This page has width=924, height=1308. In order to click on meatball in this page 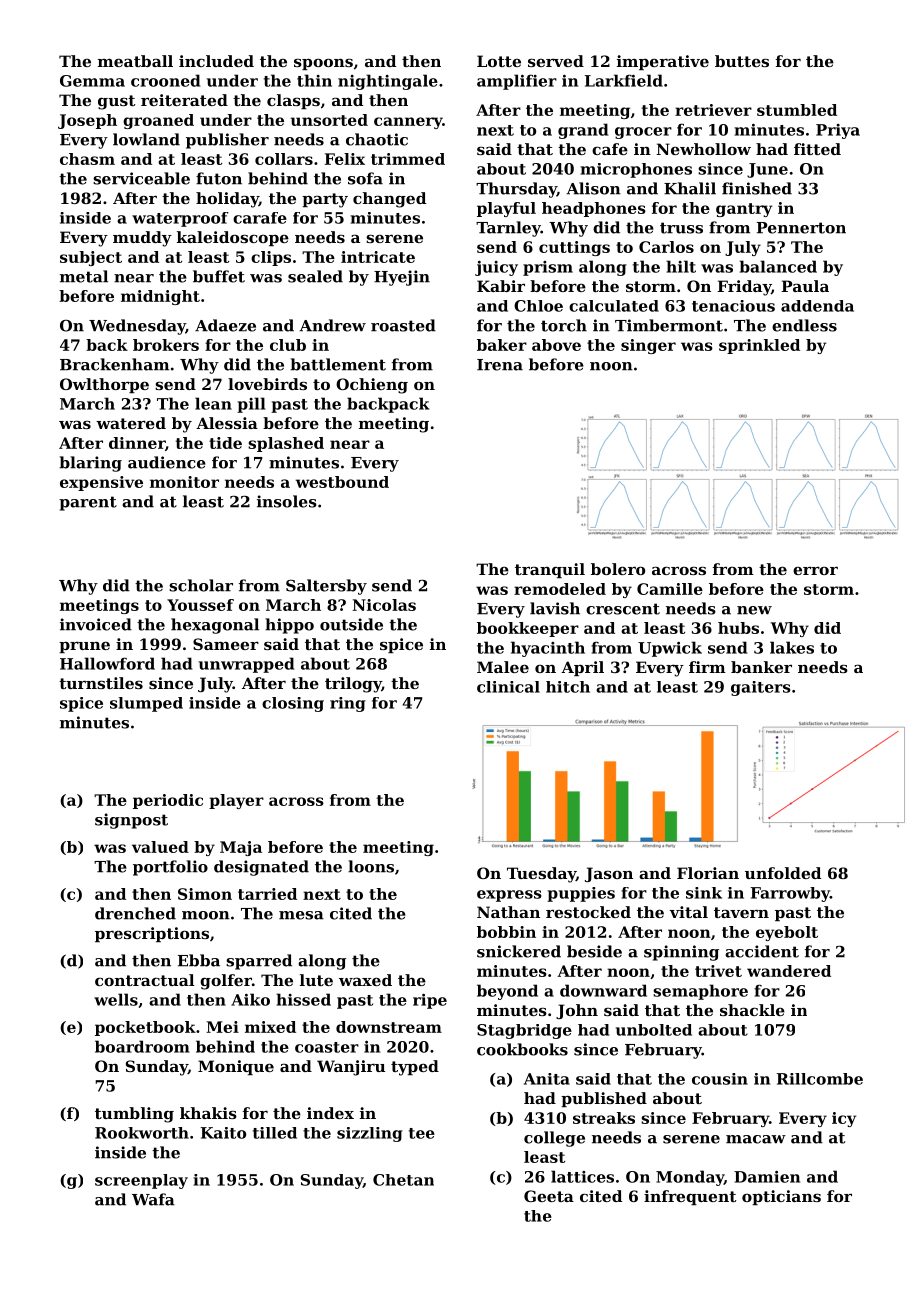, I will do `click(135, 61)`.
